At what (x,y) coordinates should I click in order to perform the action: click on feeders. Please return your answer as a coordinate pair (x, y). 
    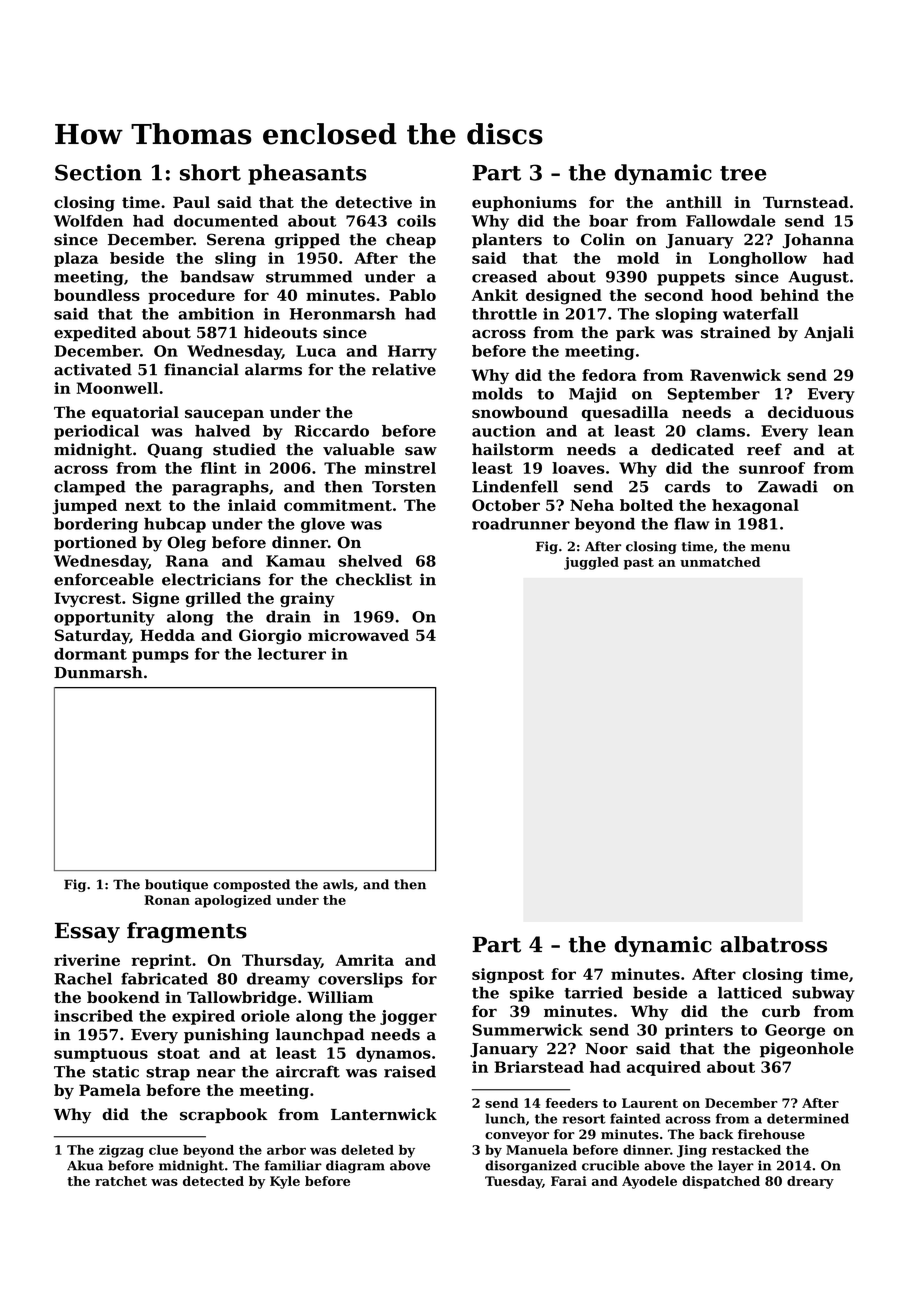
    Looking at the image, I should click on (572, 1103).
